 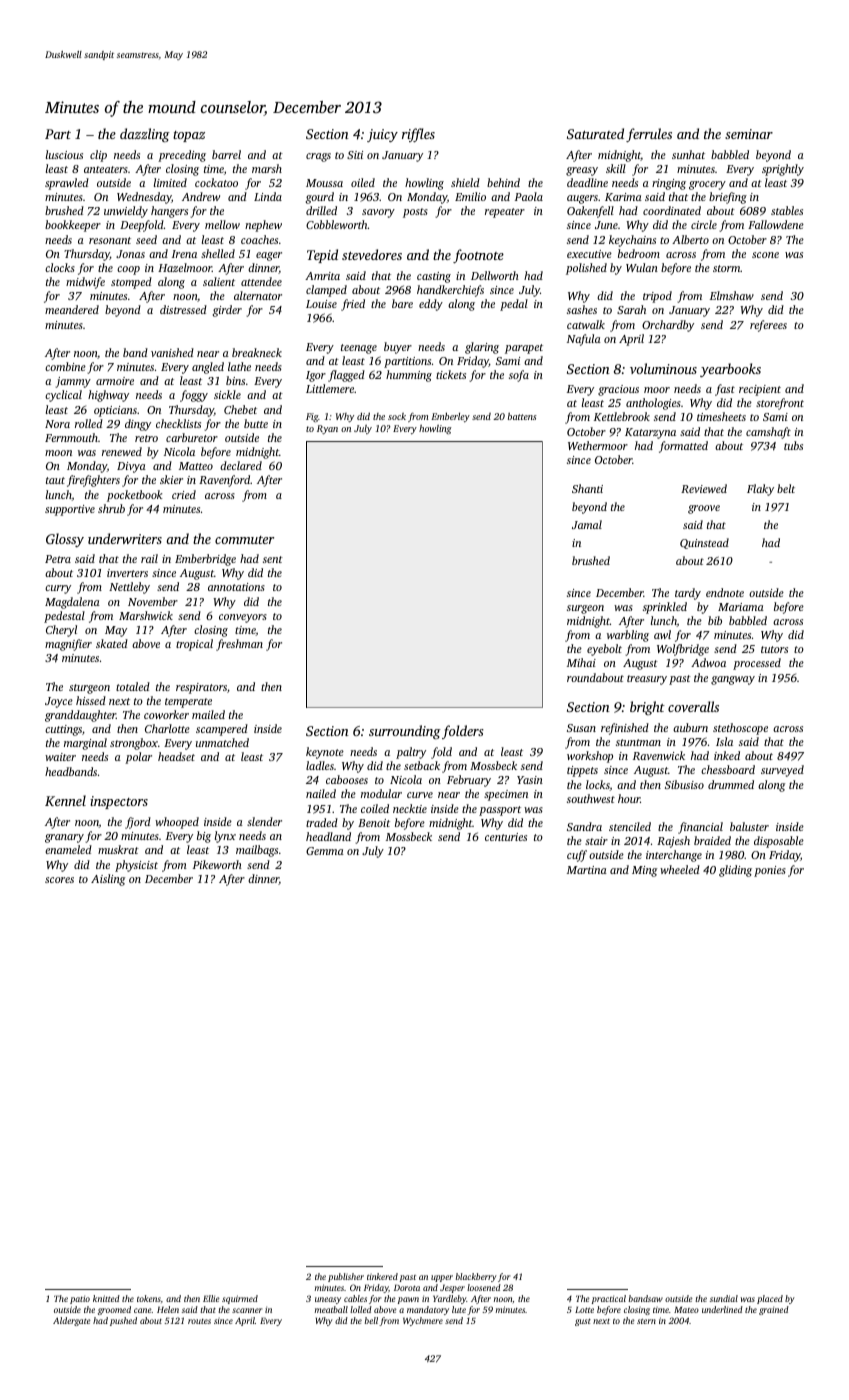 I want to click on stevedores, so click(x=372, y=254).
